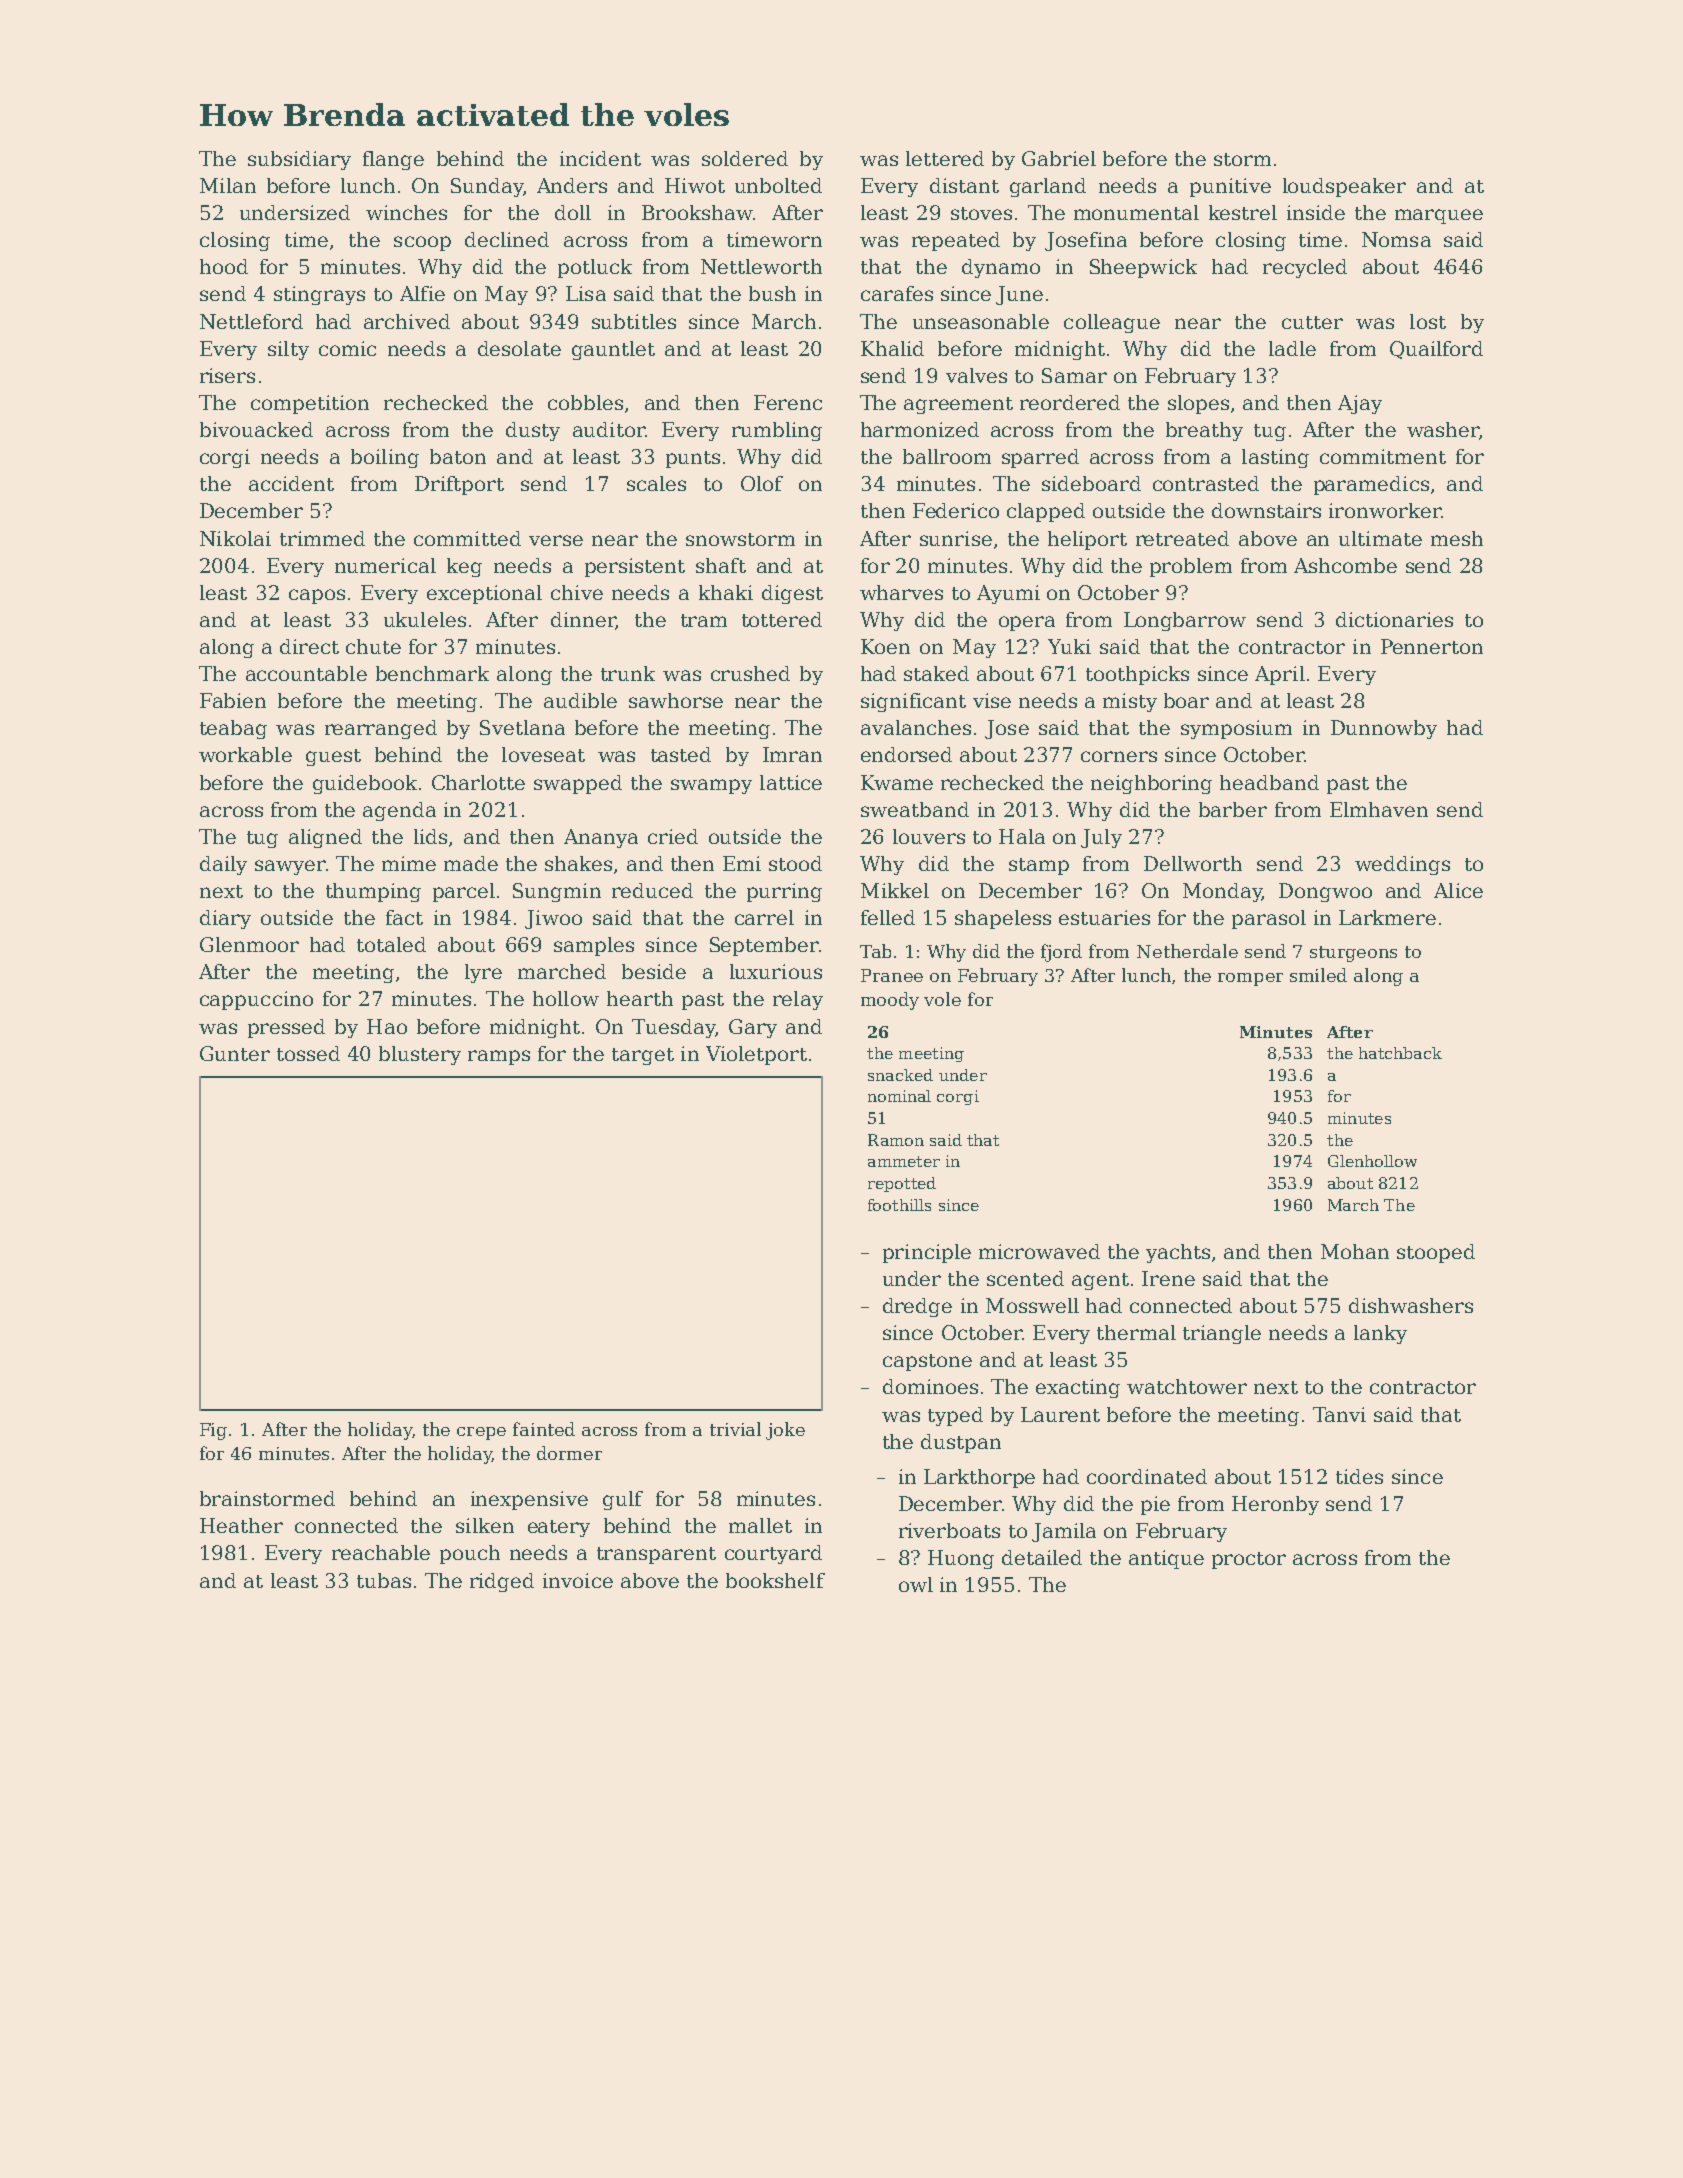 The height and width of the document is (2178, 1683). I want to click on inexpensive, so click(529, 1500).
